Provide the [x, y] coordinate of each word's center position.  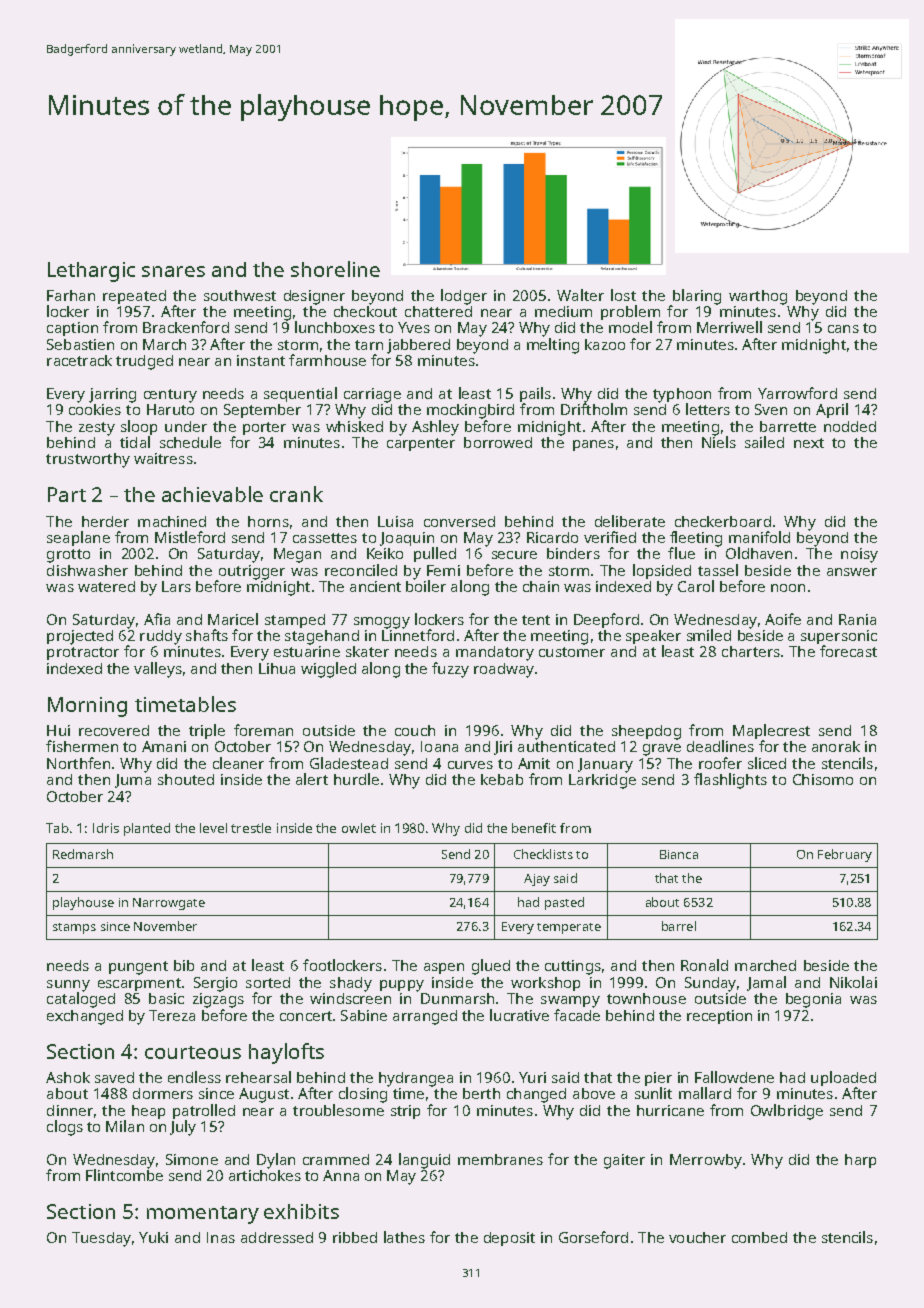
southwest [240, 295]
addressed [277, 1237]
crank [296, 494]
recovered [114, 730]
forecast [848, 651]
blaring [697, 297]
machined [172, 521]
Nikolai [853, 982]
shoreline [335, 269]
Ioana [439, 746]
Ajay [537, 880]
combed [759, 1237]
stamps [74, 928]
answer [852, 572]
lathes [404, 1237]
